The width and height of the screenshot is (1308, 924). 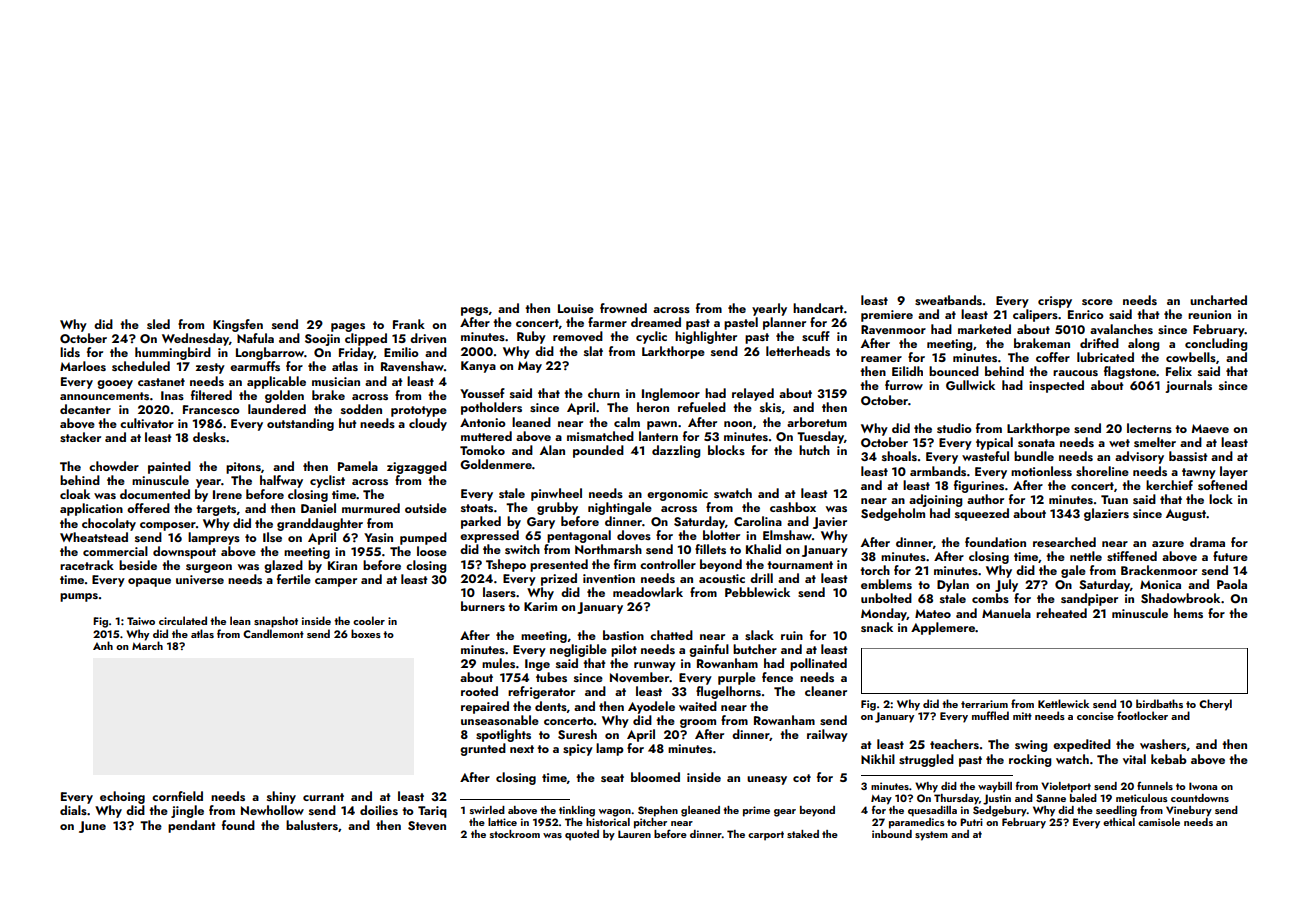 I want to click on Candlemont, so click(x=273, y=633).
